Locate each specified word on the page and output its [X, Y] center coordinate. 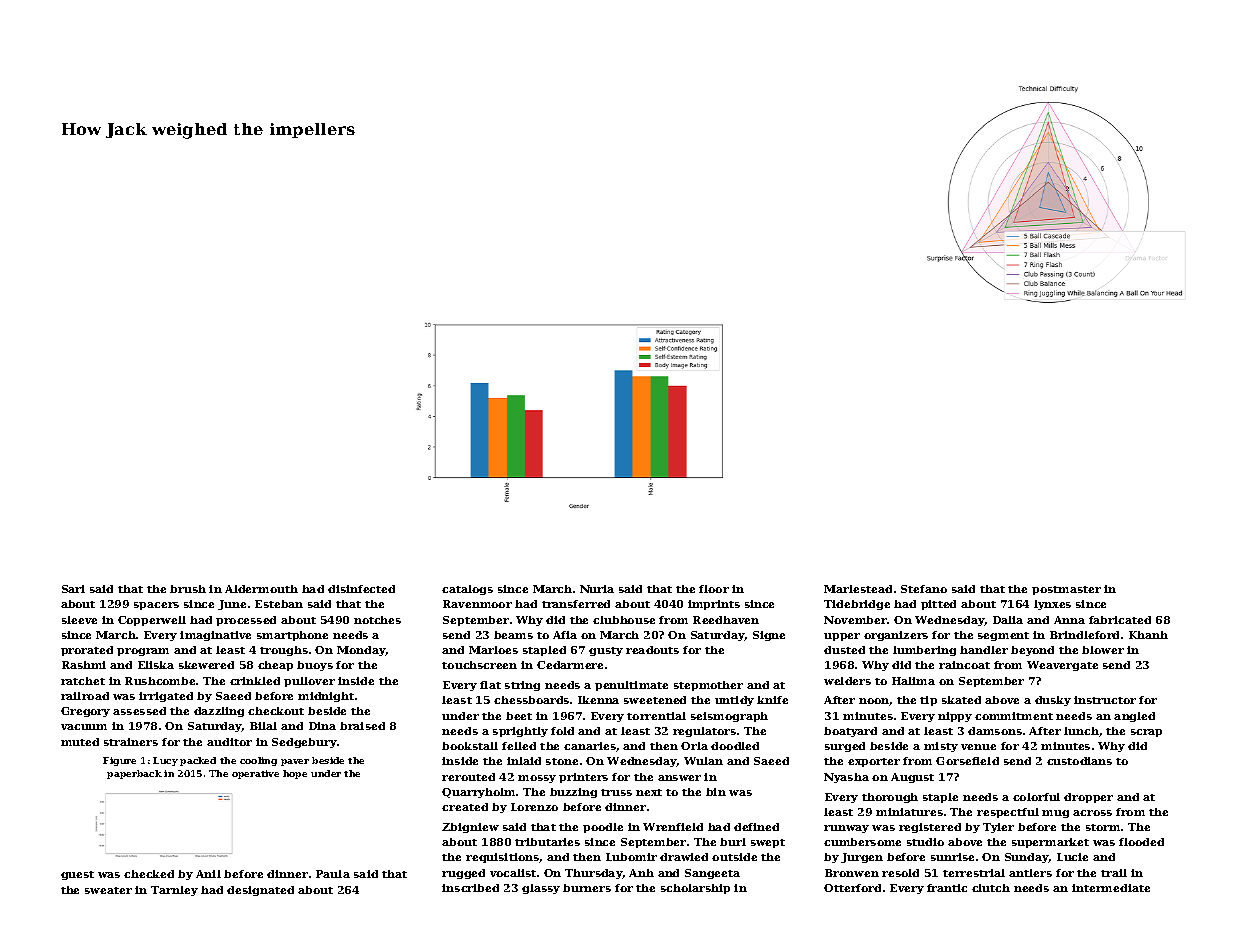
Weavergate [1062, 666]
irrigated [166, 697]
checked [149, 874]
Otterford [852, 888]
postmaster [1066, 590]
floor [714, 589]
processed [246, 621]
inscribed [470, 888]
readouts [652, 650]
